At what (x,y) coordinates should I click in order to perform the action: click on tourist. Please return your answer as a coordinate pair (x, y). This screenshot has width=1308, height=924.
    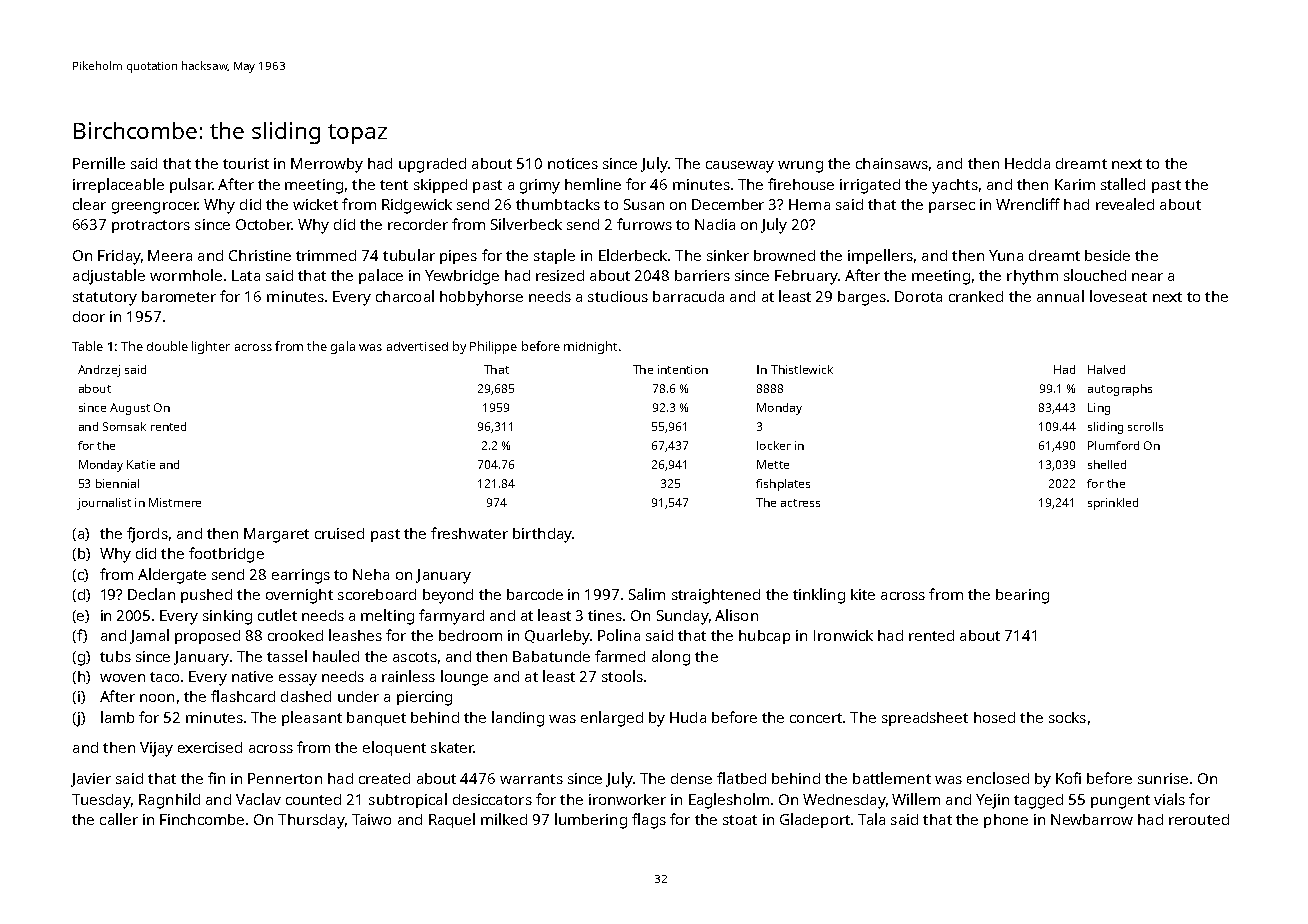
    Looking at the image, I should click on (246, 163).
